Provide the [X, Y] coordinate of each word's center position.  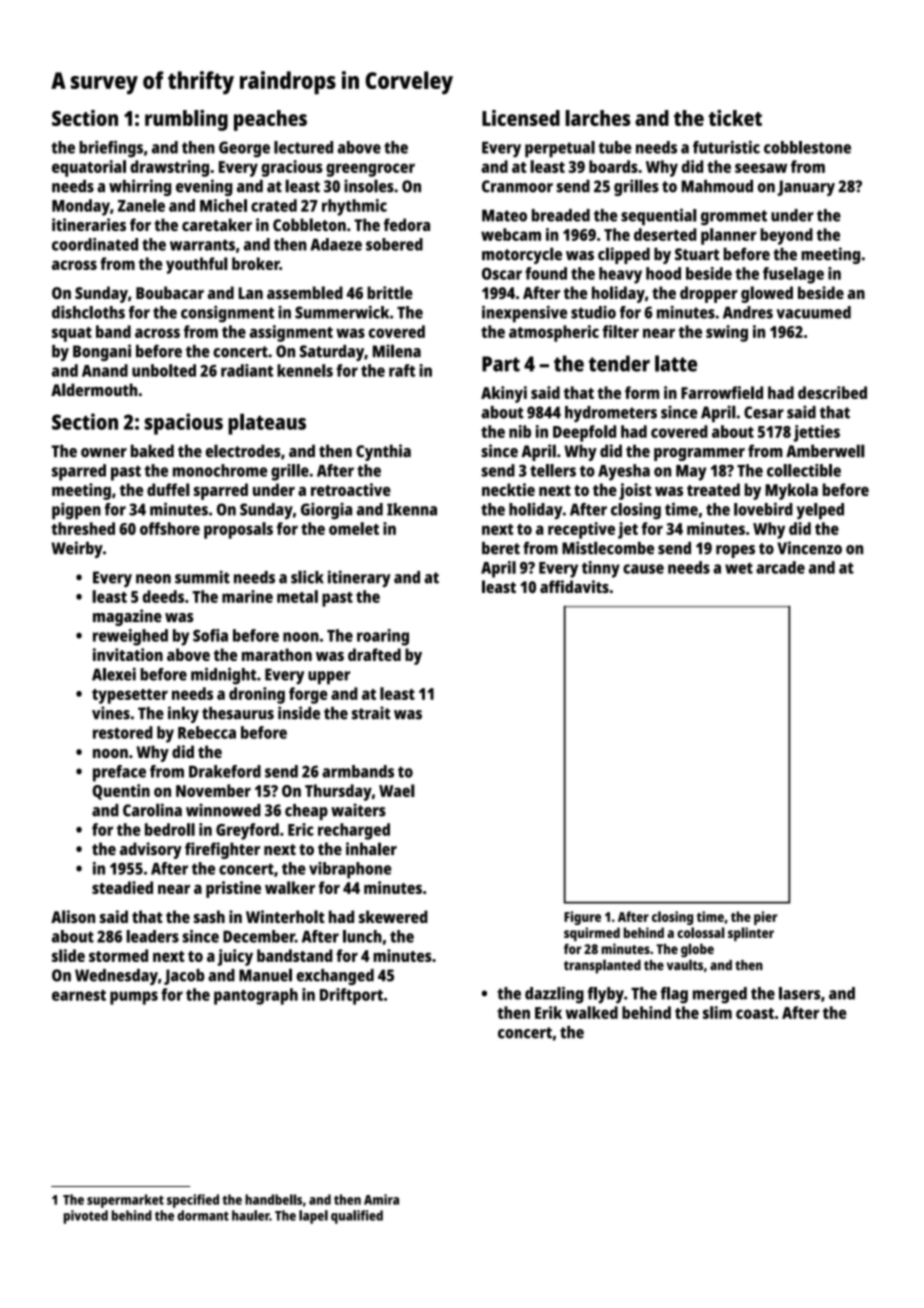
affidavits [574, 586]
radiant [247, 370]
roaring [383, 637]
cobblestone [807, 147]
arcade [780, 567]
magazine [127, 617]
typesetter [130, 696]
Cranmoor [517, 186]
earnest [79, 995]
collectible [804, 470]
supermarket [125, 1201]
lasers [799, 993]
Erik [548, 1012]
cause [643, 569]
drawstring [169, 168]
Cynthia [383, 452]
